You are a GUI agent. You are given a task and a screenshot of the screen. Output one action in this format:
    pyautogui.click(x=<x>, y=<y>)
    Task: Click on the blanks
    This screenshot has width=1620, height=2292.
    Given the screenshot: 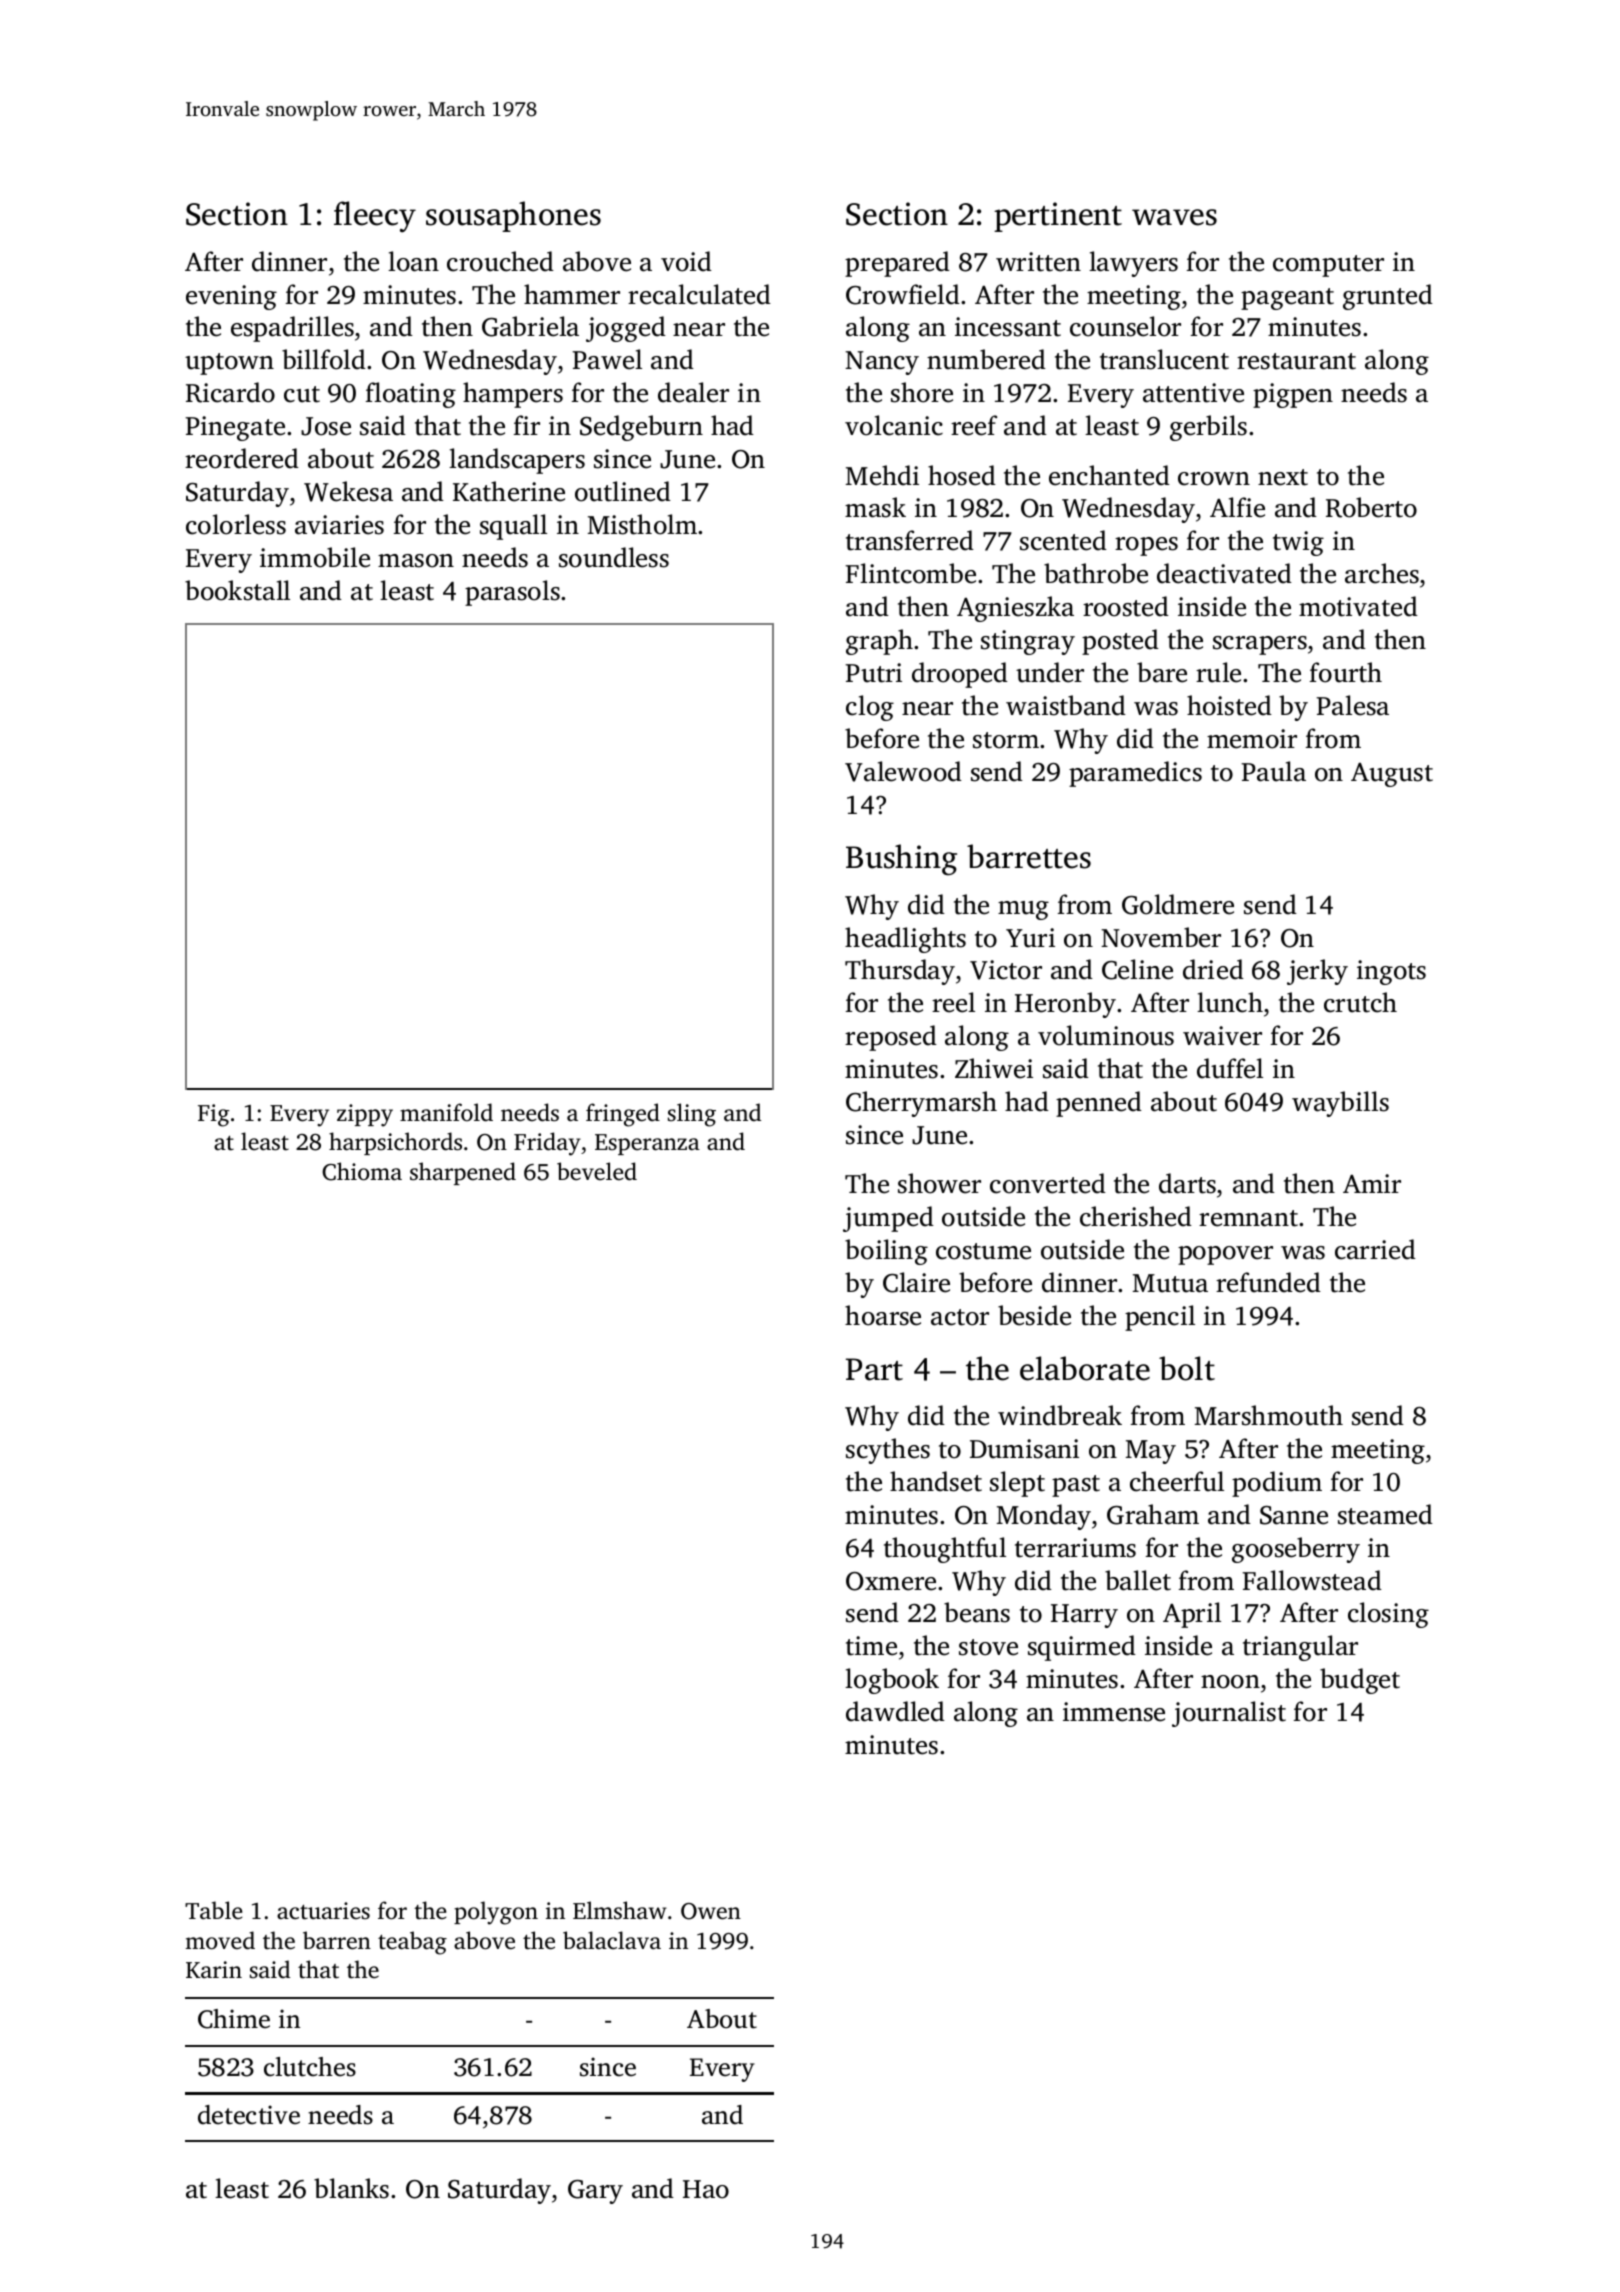 What is the action you would take?
    pyautogui.click(x=351, y=2188)
